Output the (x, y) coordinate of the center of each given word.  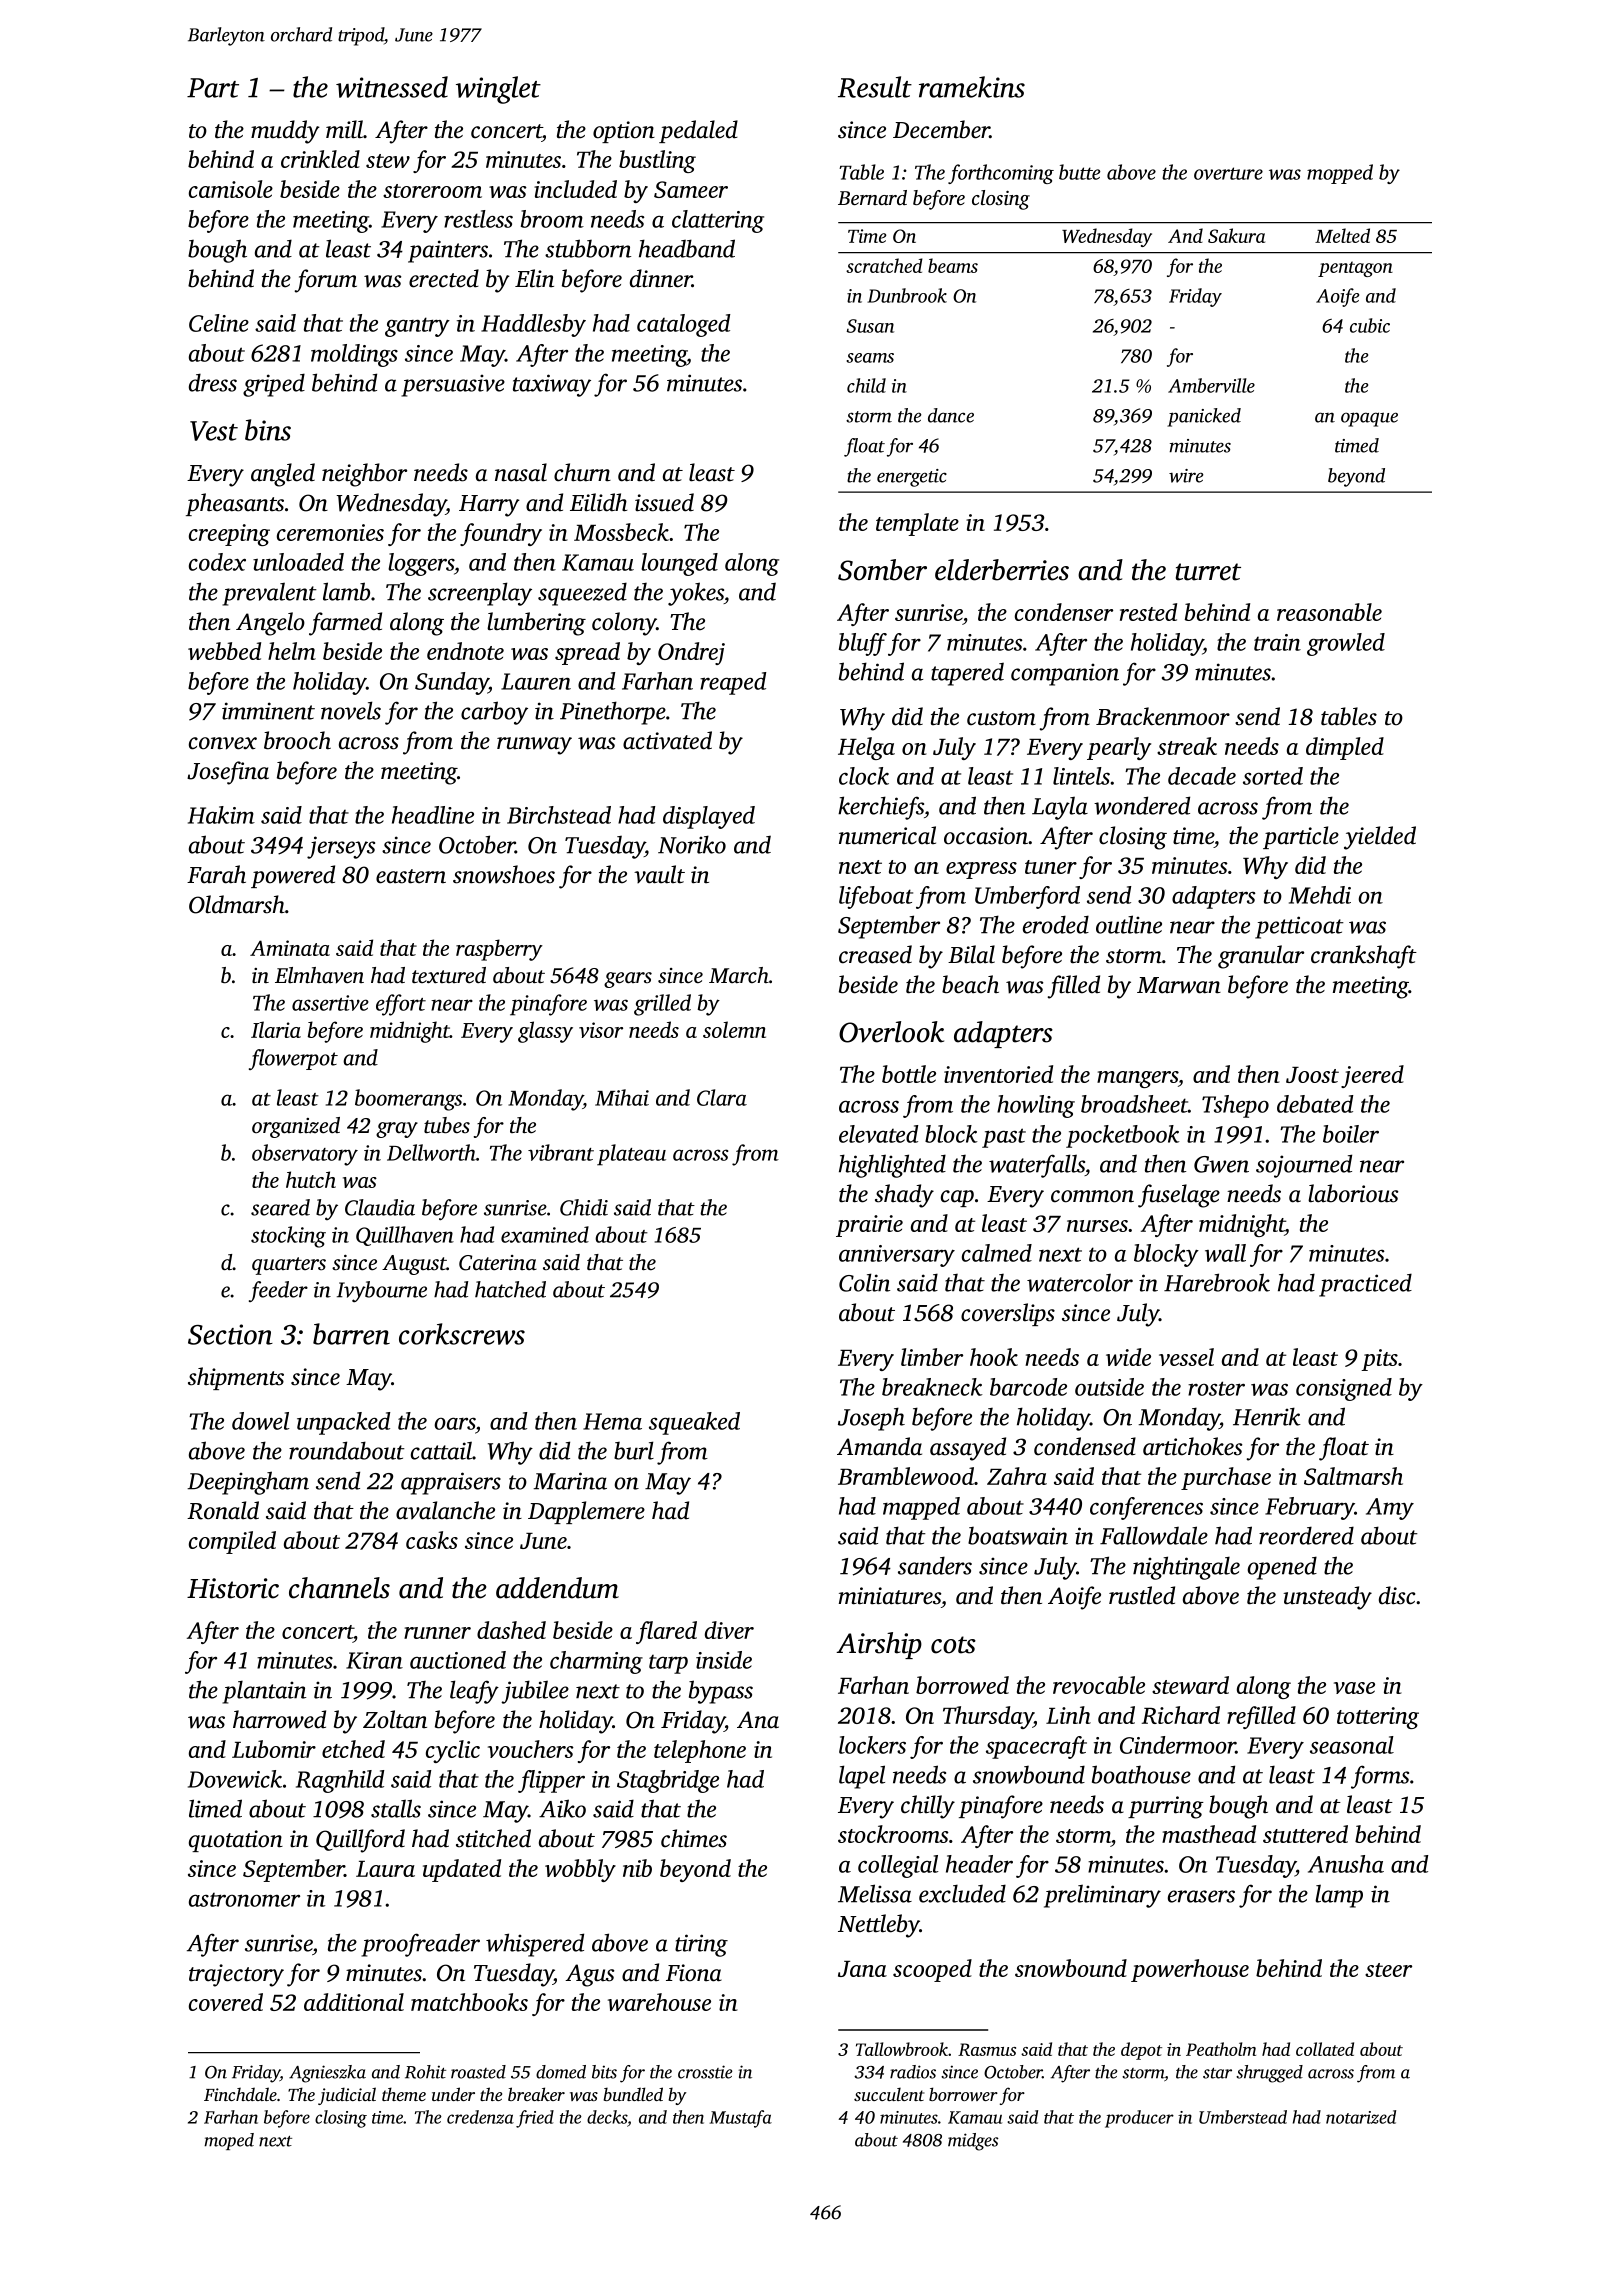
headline (433, 815)
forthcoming (1001, 174)
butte (1079, 172)
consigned (1344, 1389)
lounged (679, 564)
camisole (231, 189)
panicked (1204, 417)
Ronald (223, 1510)
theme (404, 2094)
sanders (935, 1565)
